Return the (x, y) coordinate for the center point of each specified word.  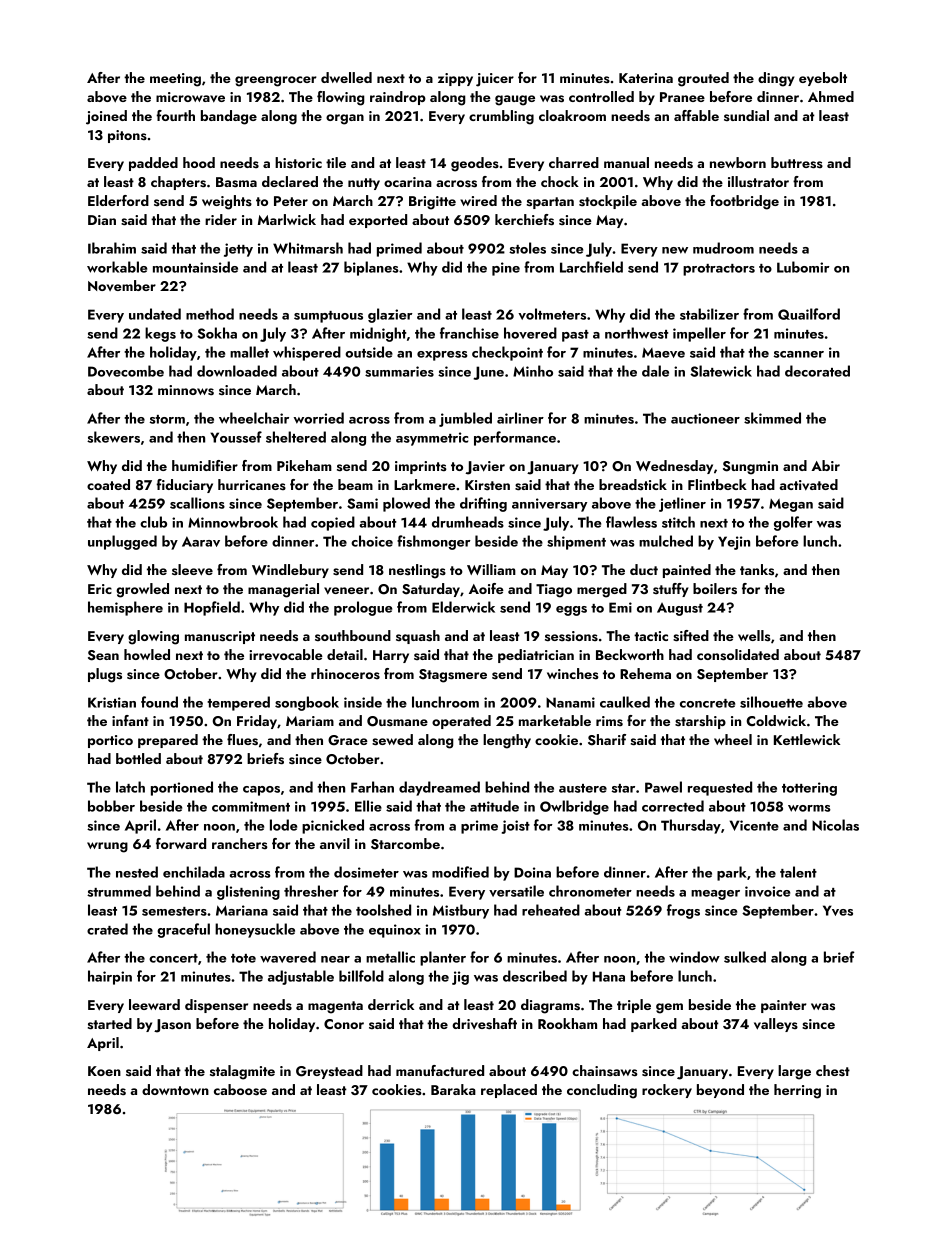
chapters (178, 183)
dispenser (216, 1006)
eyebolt (823, 79)
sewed (392, 740)
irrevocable (286, 654)
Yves (838, 910)
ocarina (408, 182)
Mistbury (461, 911)
